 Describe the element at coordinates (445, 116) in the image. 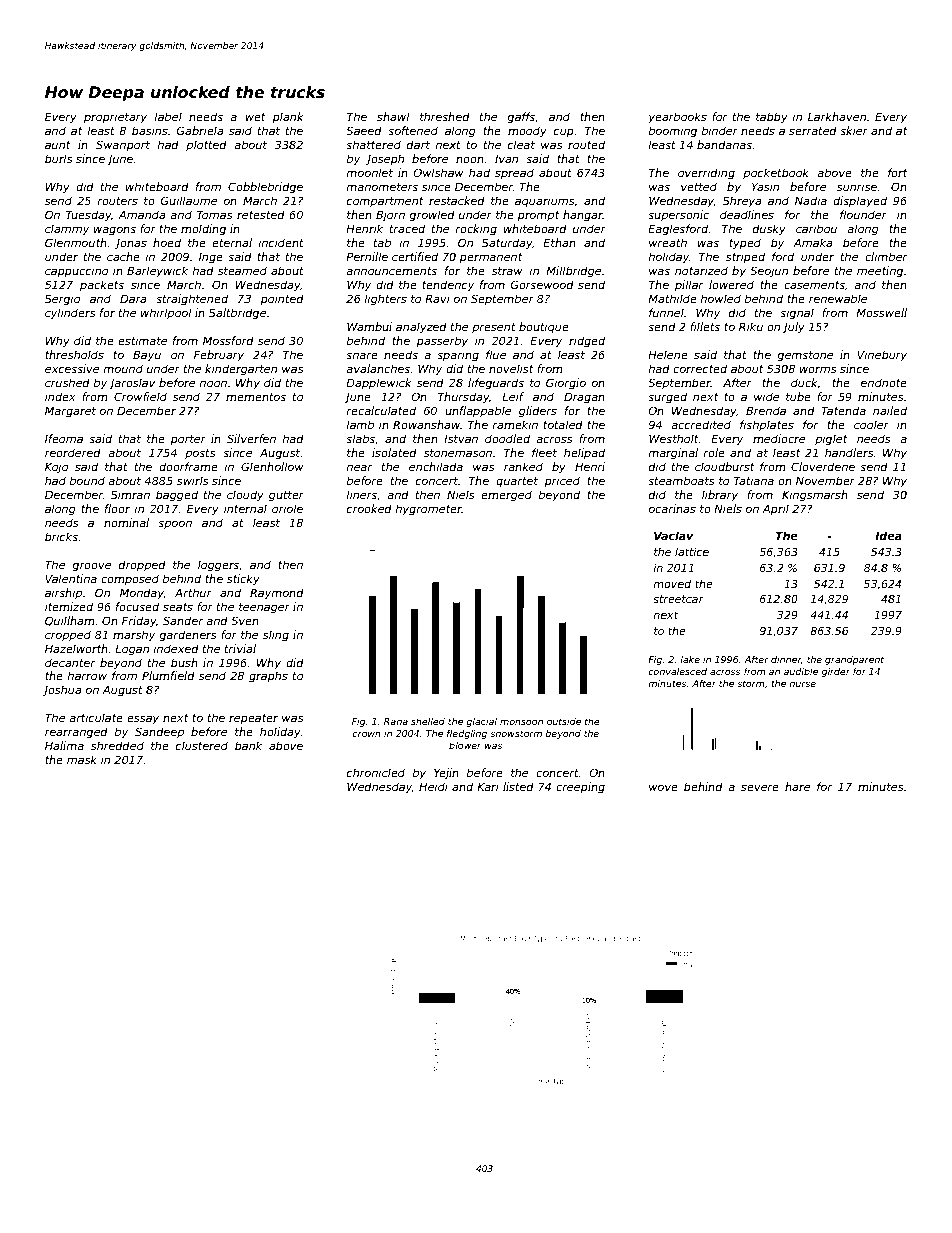

I see `threshed` at that location.
